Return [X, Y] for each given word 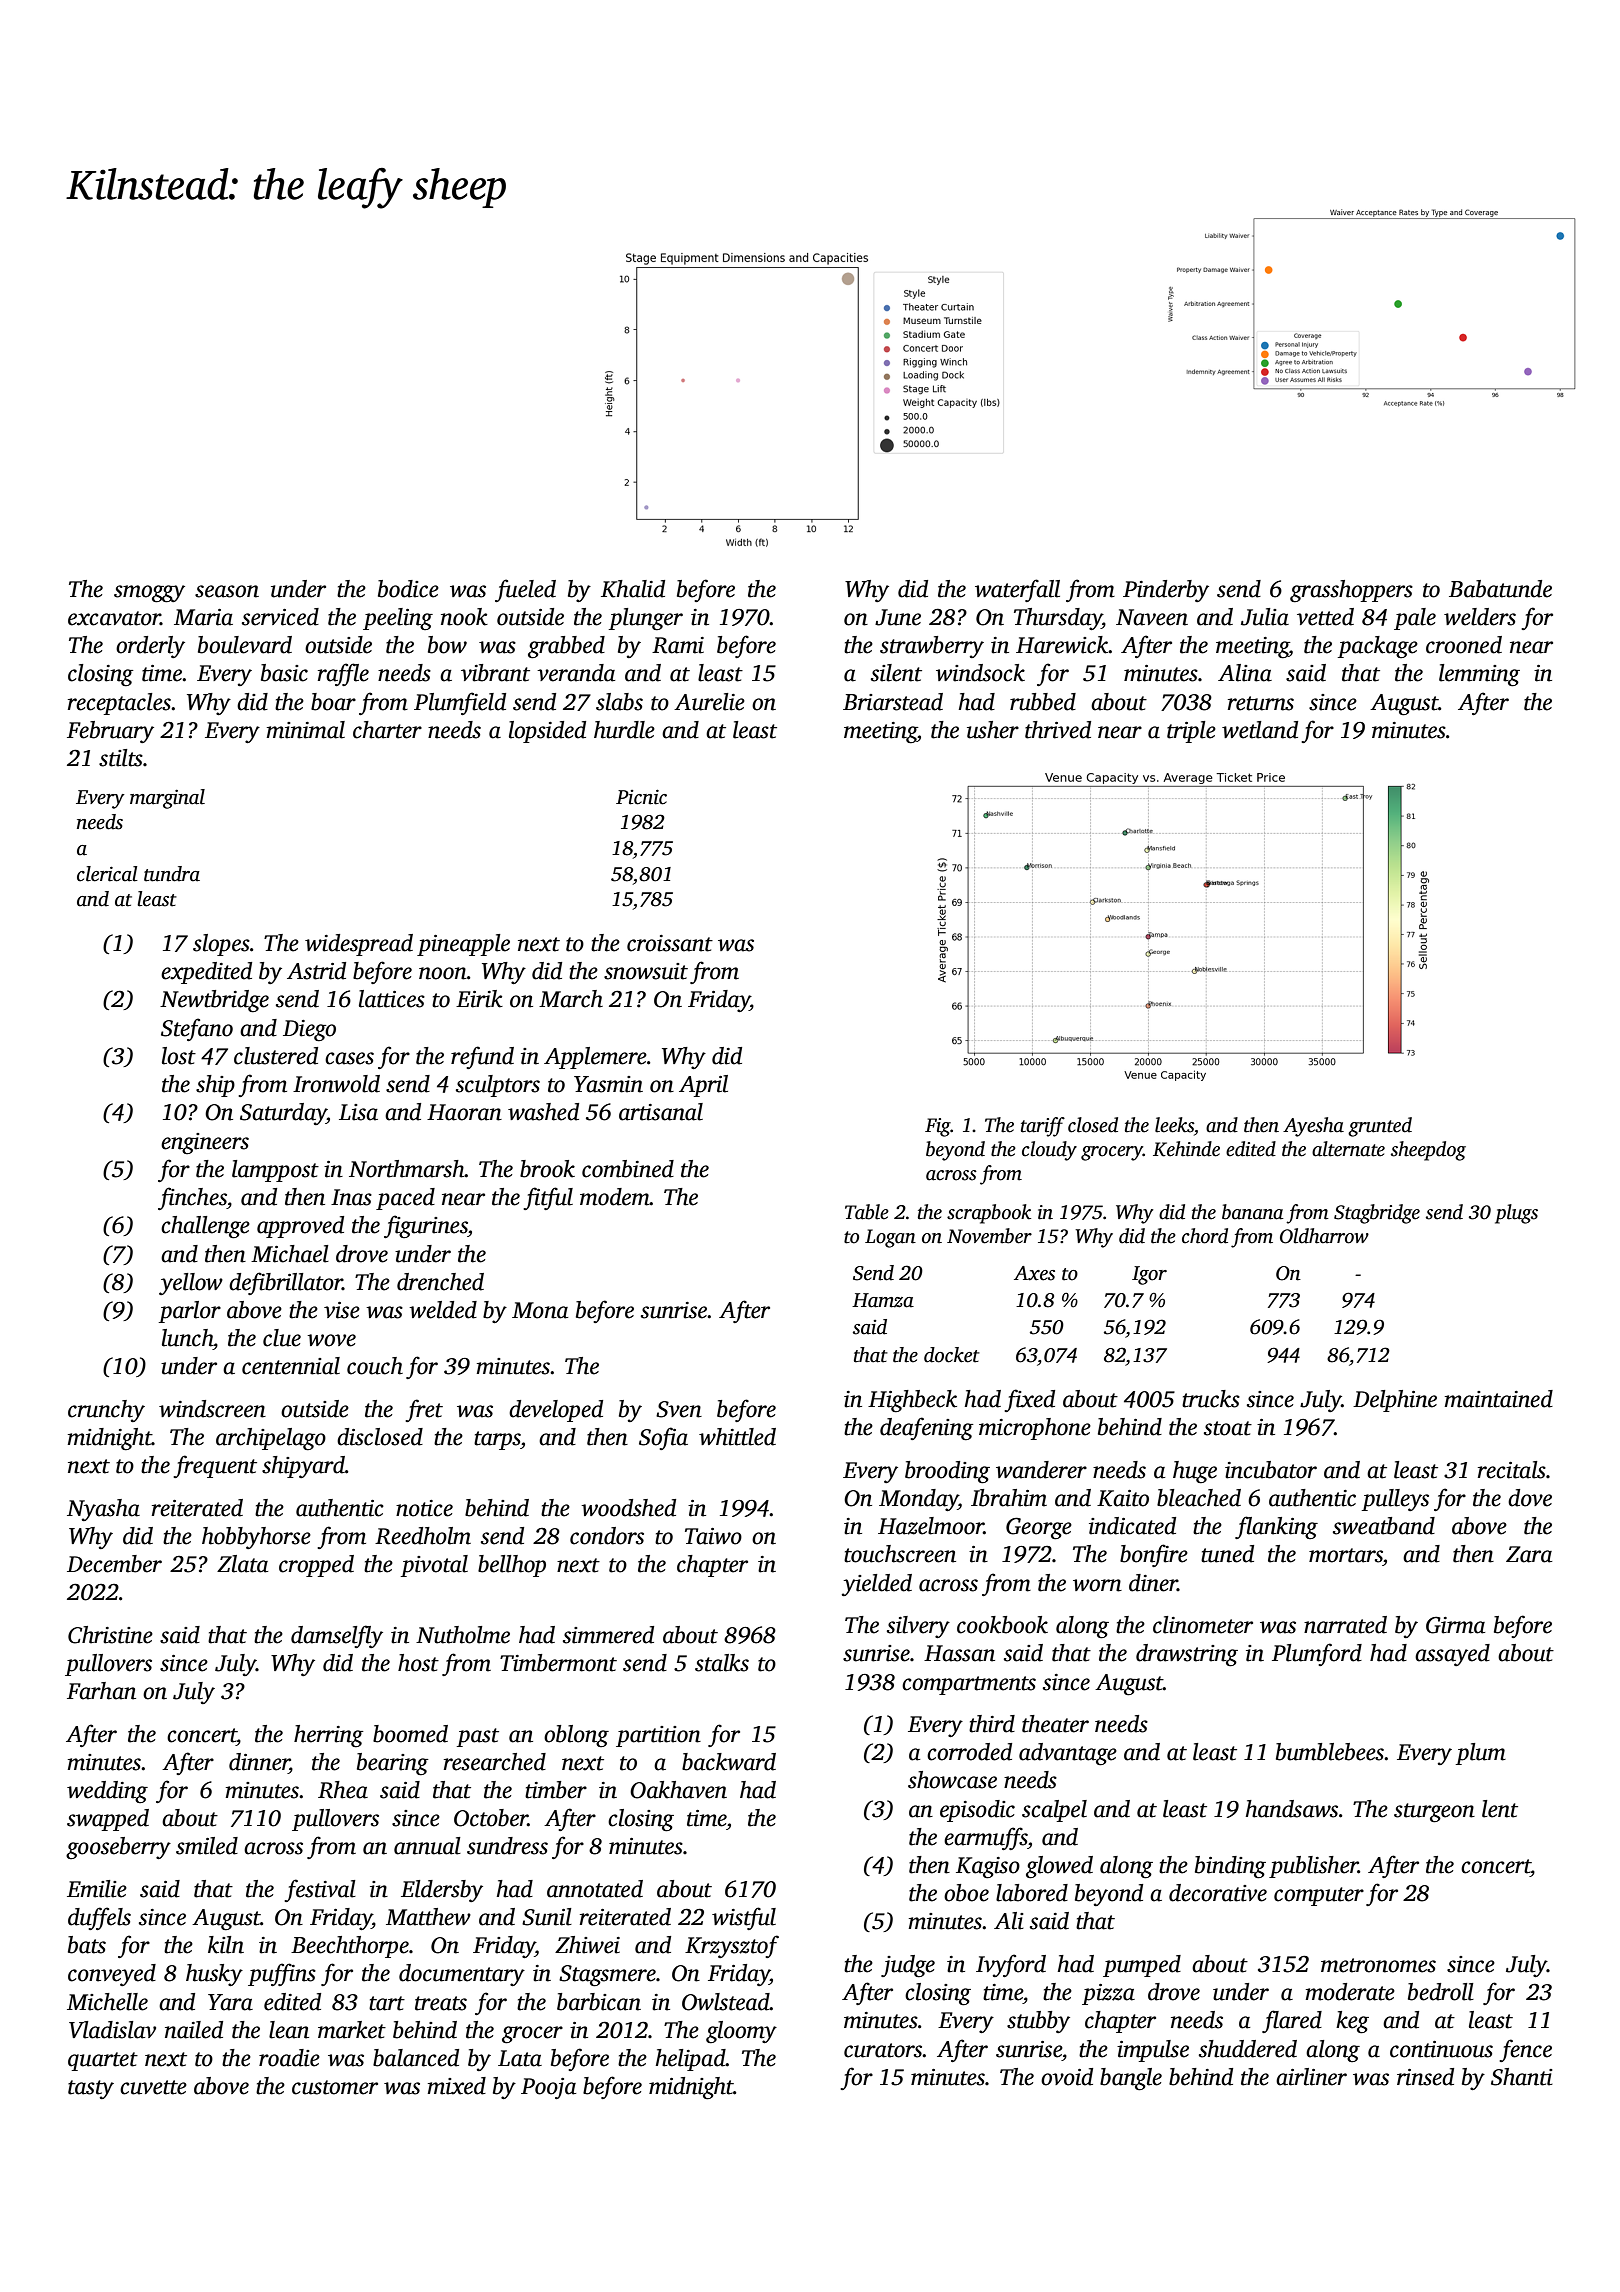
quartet [103, 2061]
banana [1253, 1212]
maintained [1499, 1399]
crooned [1464, 645]
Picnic [641, 797]
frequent [215, 1466]
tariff [1043, 1127]
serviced [280, 617]
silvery [918, 1627]
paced [405, 1199]
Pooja [548, 2088]
